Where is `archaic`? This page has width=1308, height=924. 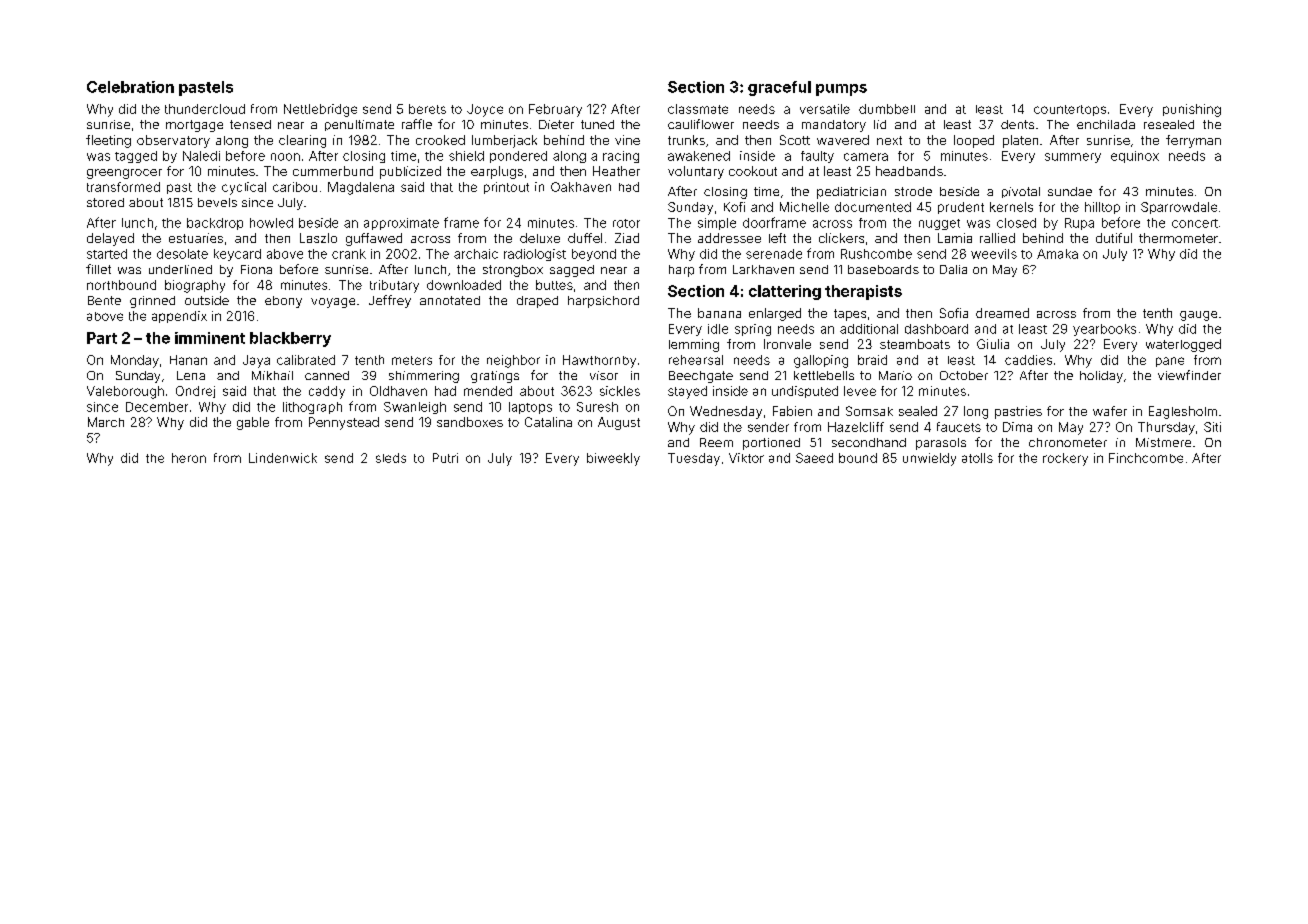
archaic is located at coordinates (476, 254).
